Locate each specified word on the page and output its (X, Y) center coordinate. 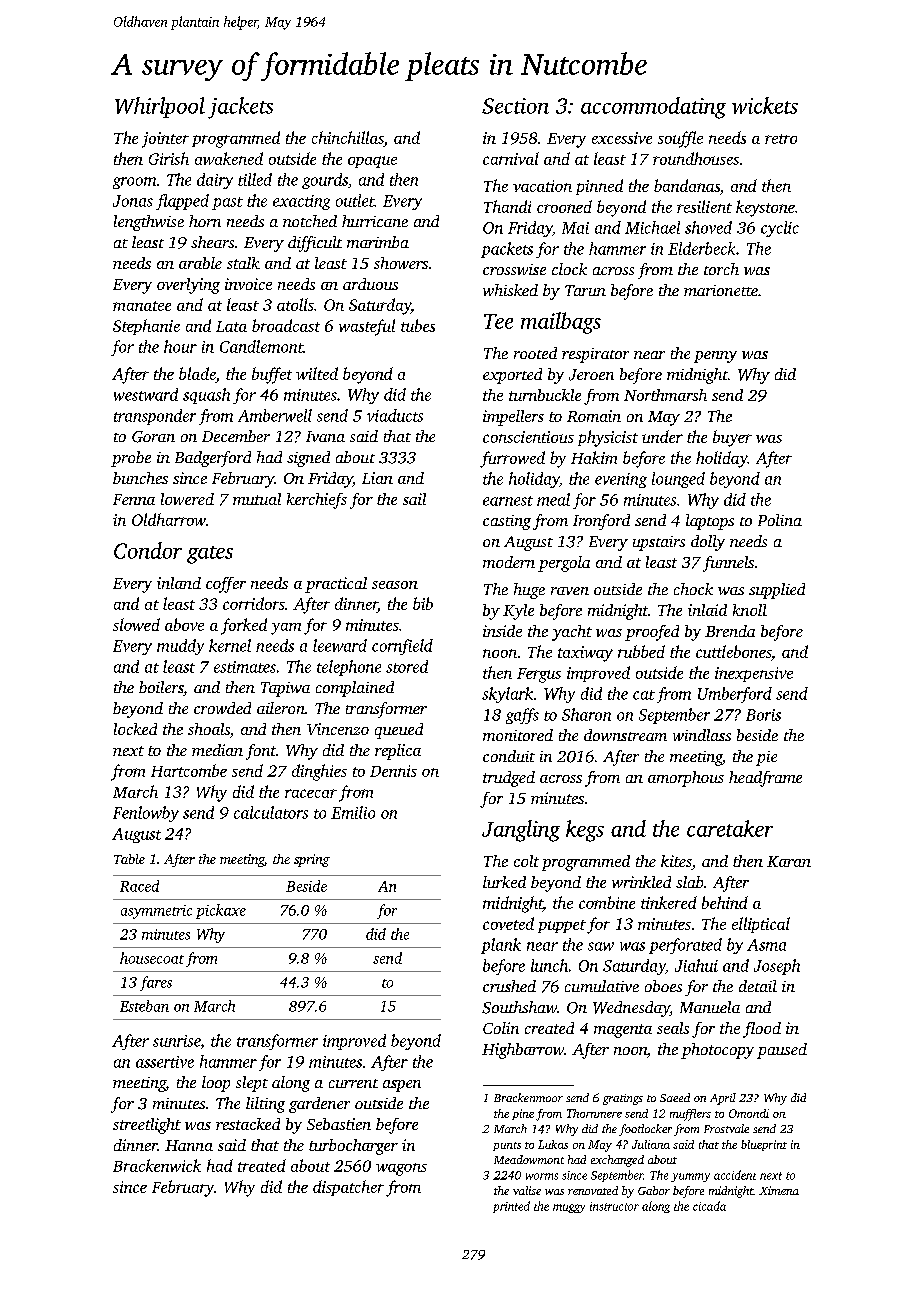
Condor (148, 550)
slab (689, 882)
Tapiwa (285, 689)
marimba (378, 242)
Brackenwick (157, 1165)
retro (781, 139)
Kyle (518, 612)
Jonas (133, 201)
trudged (509, 779)
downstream (625, 735)
